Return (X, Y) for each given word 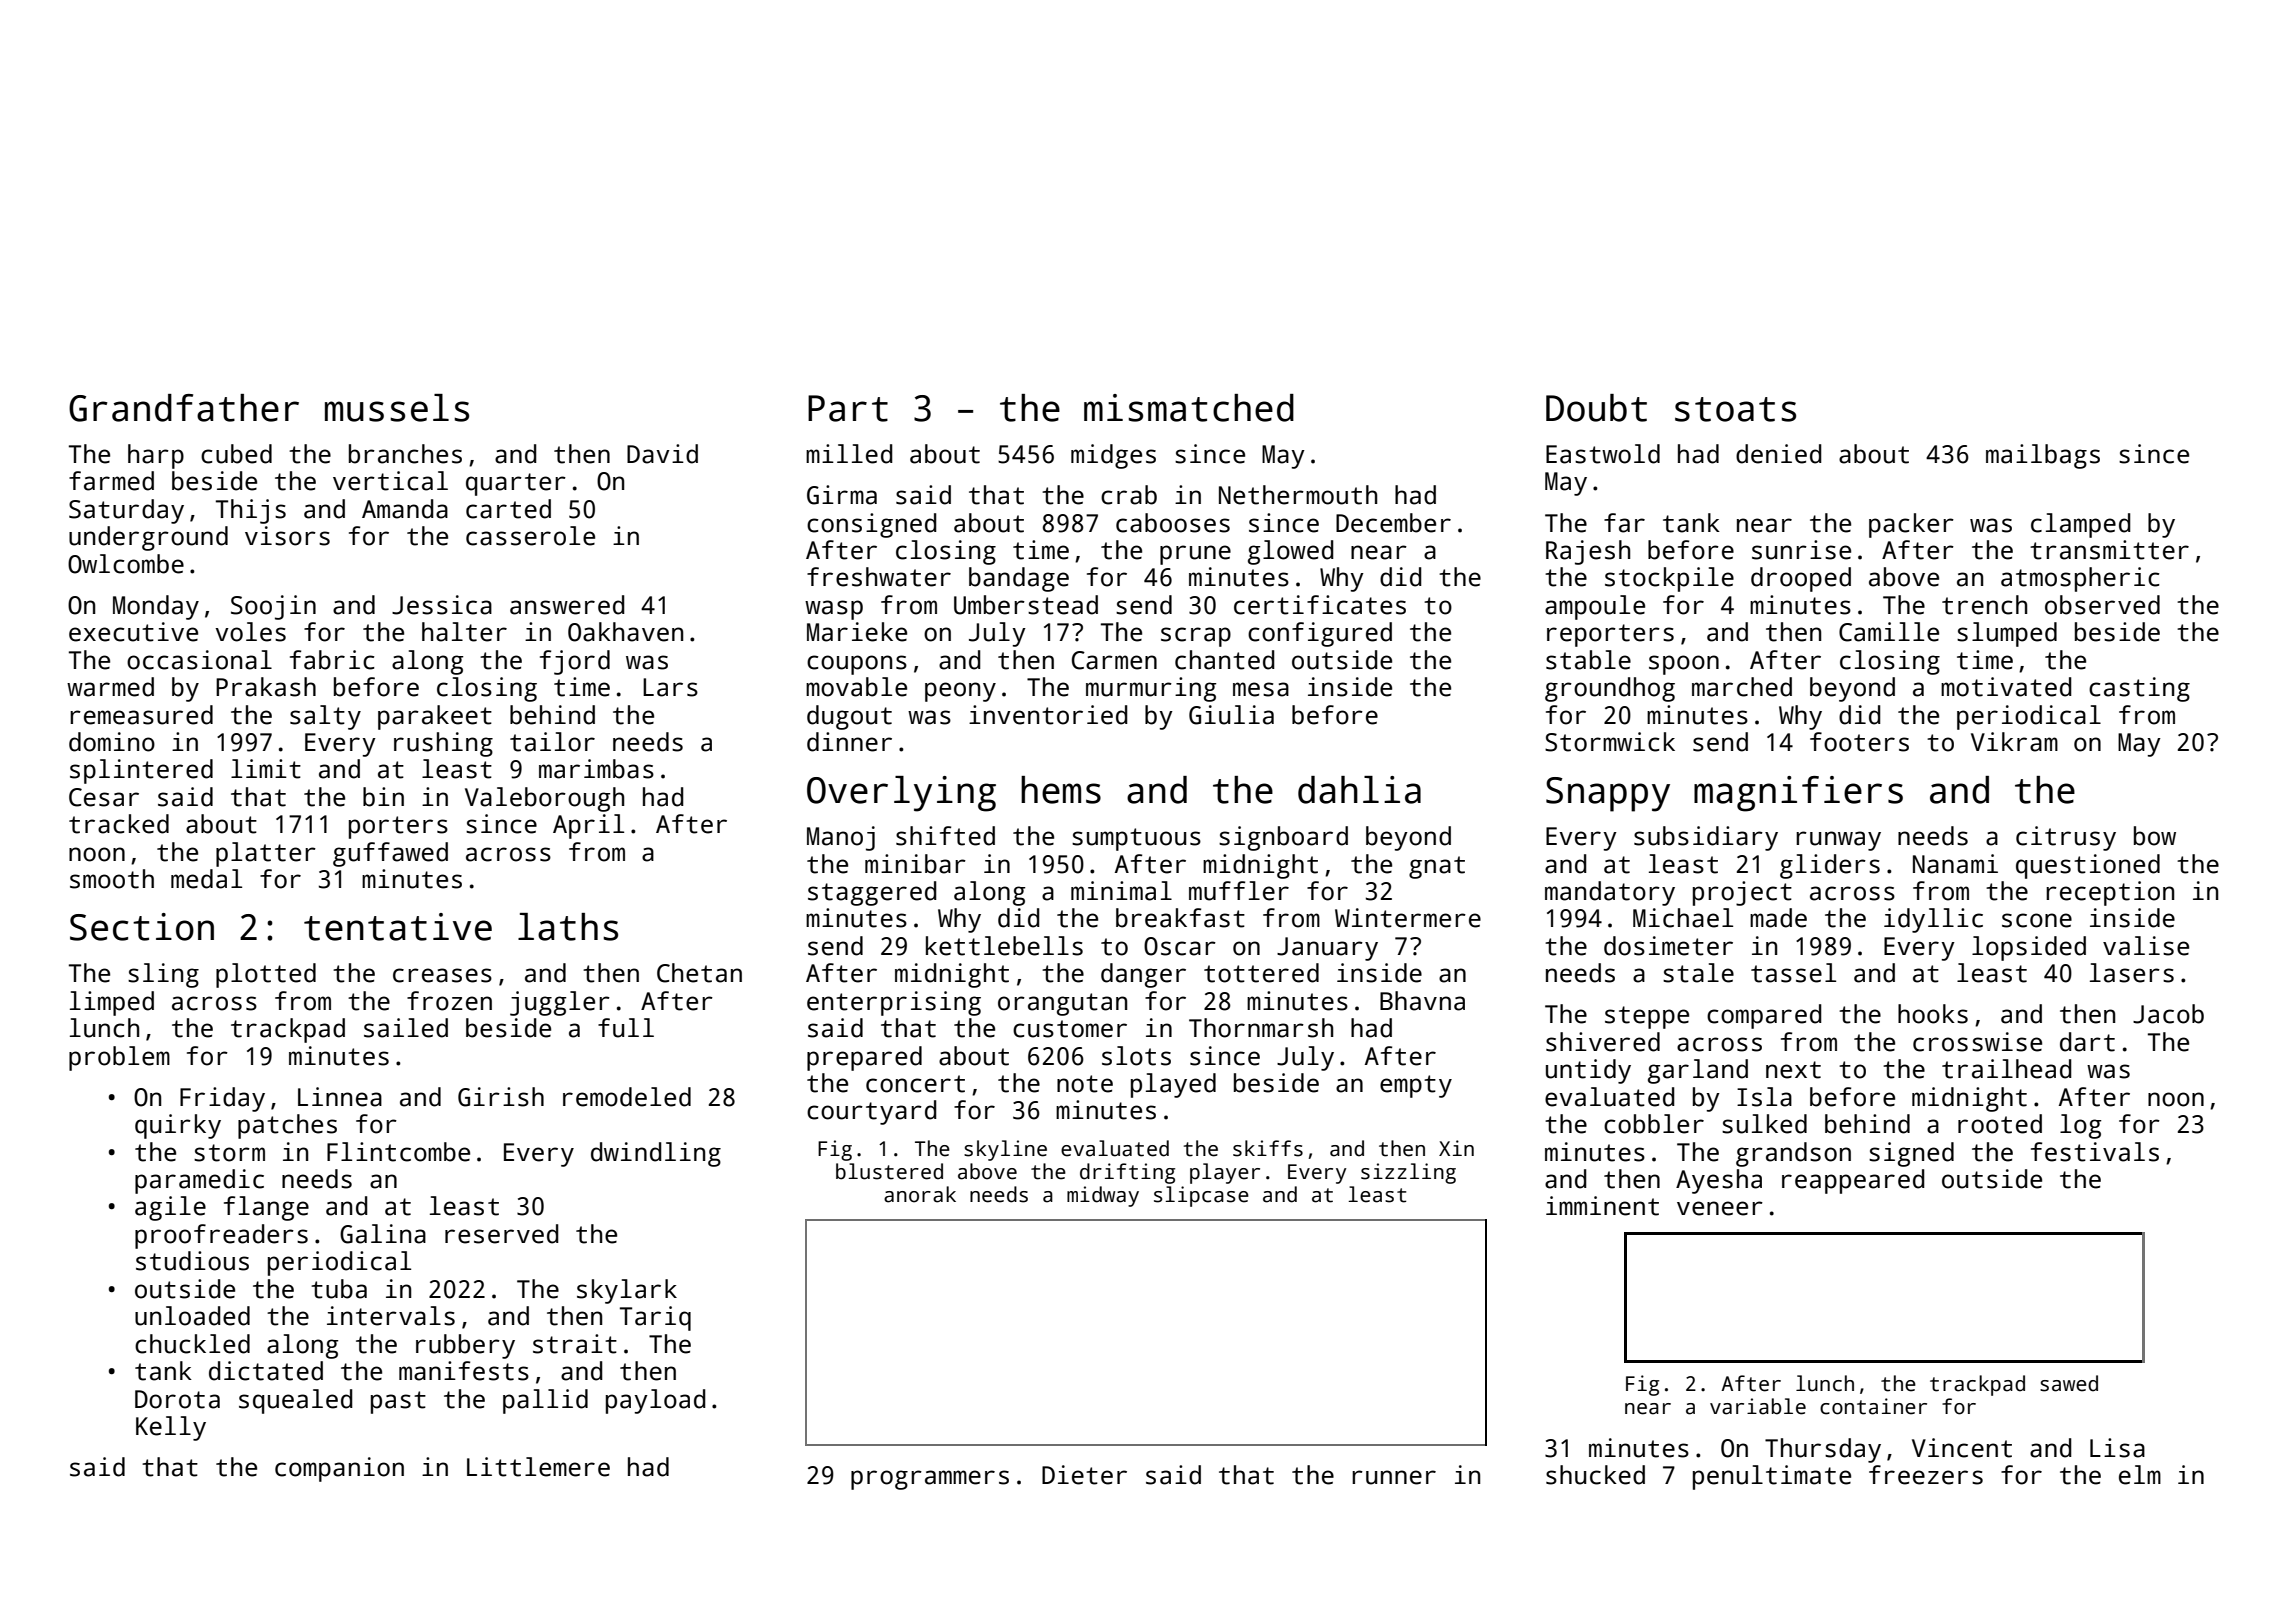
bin (383, 797)
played (1173, 1085)
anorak (920, 1194)
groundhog (1610, 689)
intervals (391, 1316)
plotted (266, 975)
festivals (2095, 1152)
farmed (111, 481)
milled (849, 454)
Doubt (1596, 408)
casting (2139, 689)
